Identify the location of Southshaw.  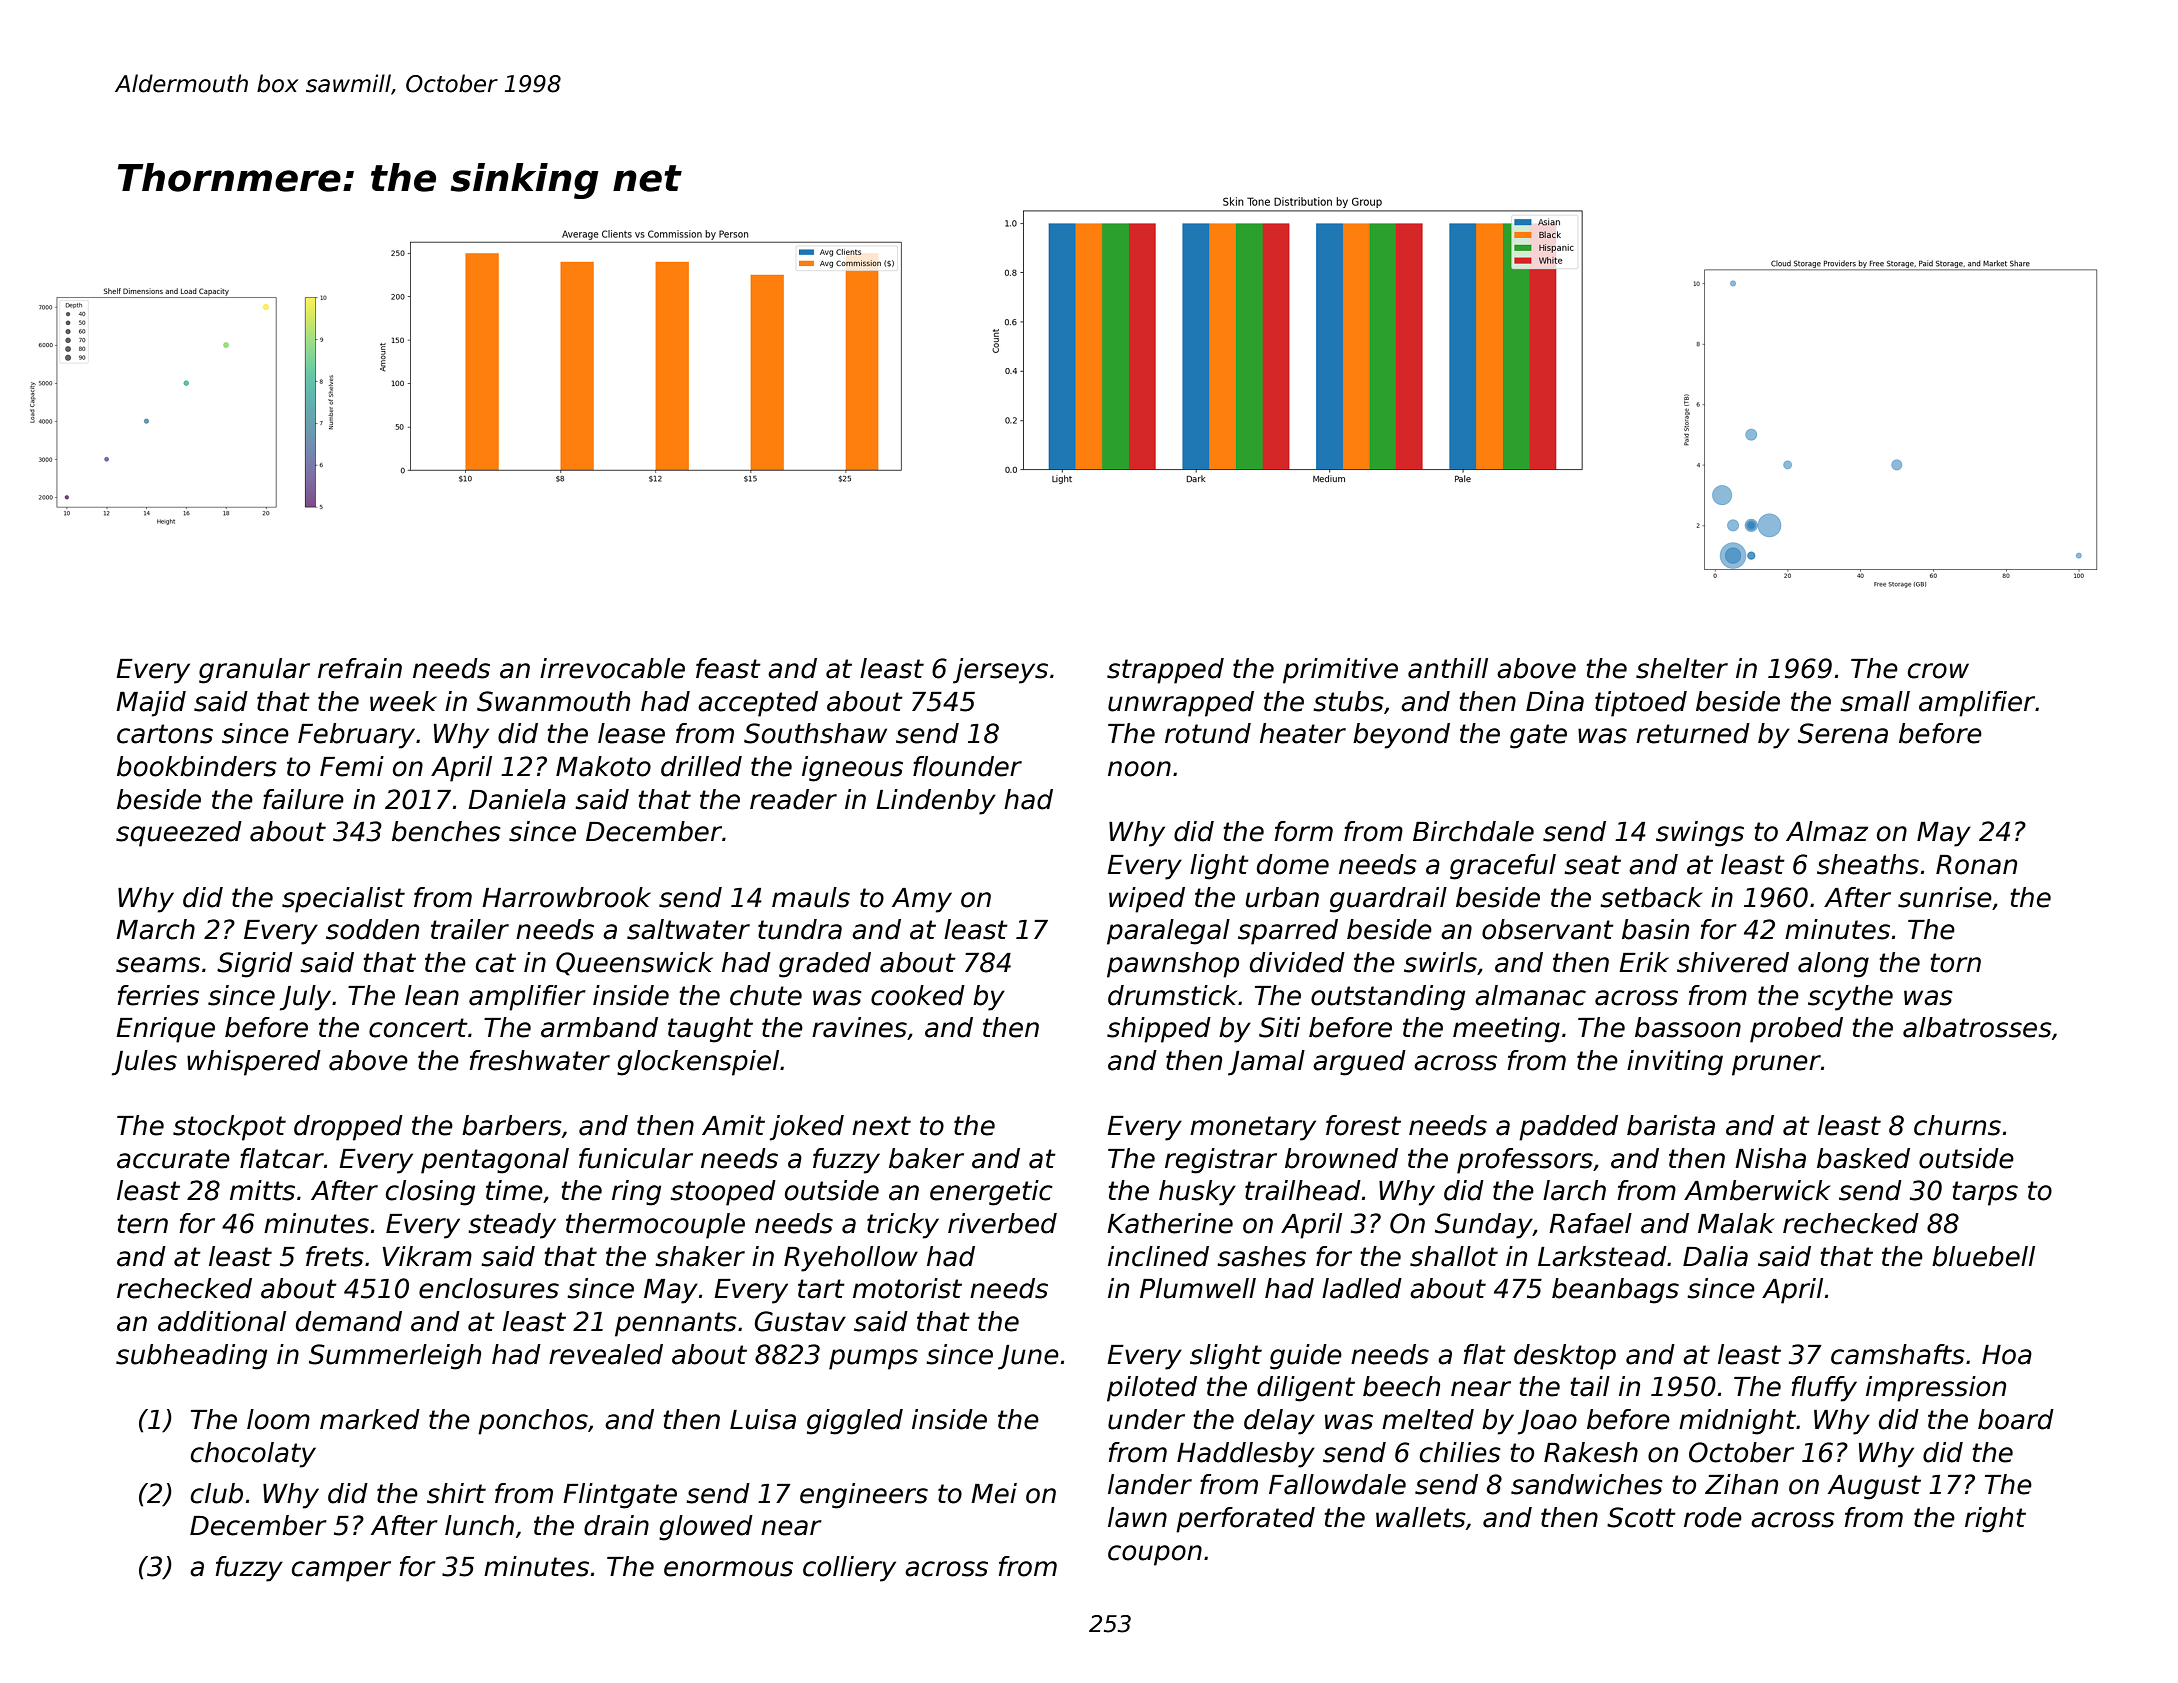
(815, 733).
